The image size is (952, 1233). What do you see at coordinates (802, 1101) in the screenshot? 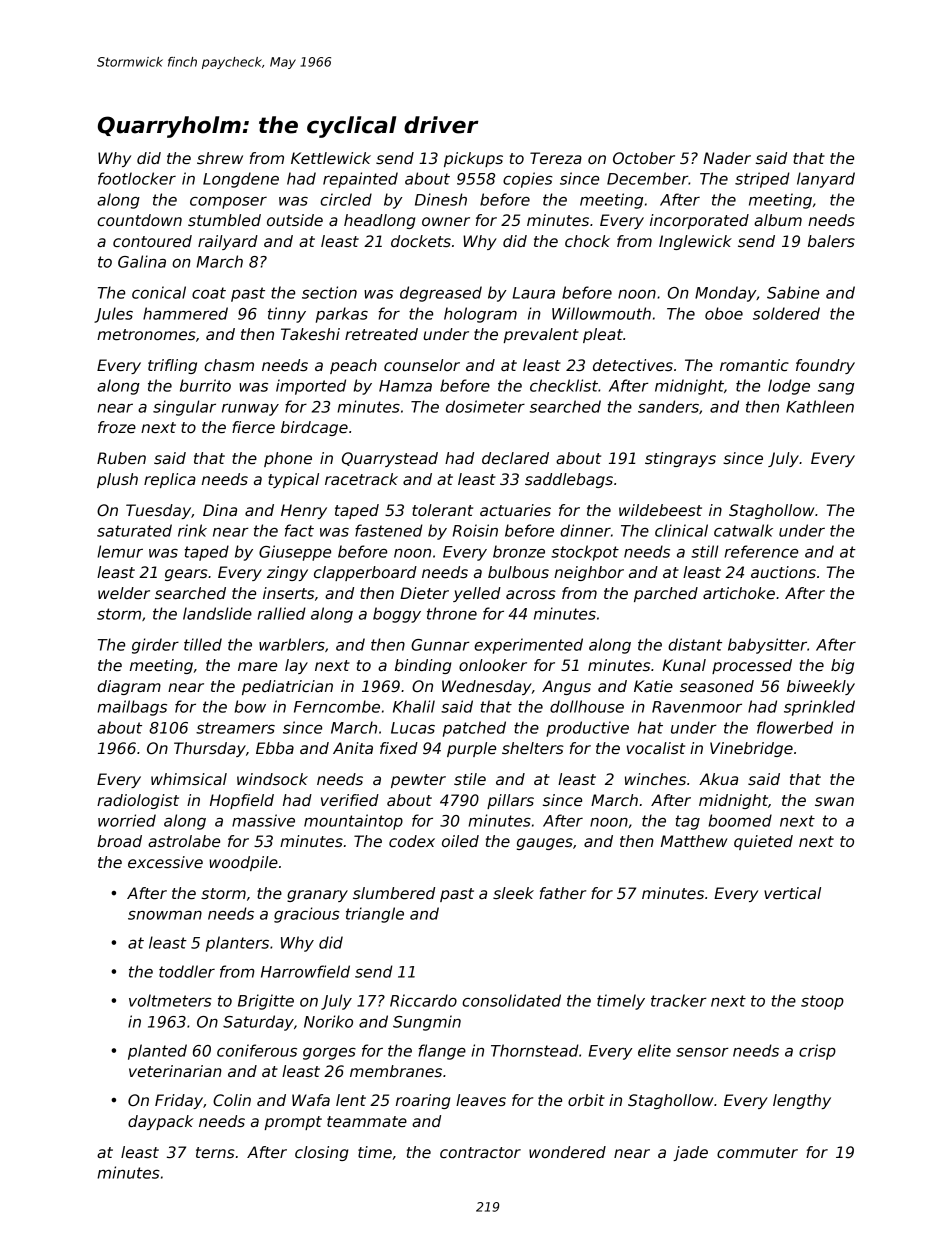
I see `lengthy` at bounding box center [802, 1101].
